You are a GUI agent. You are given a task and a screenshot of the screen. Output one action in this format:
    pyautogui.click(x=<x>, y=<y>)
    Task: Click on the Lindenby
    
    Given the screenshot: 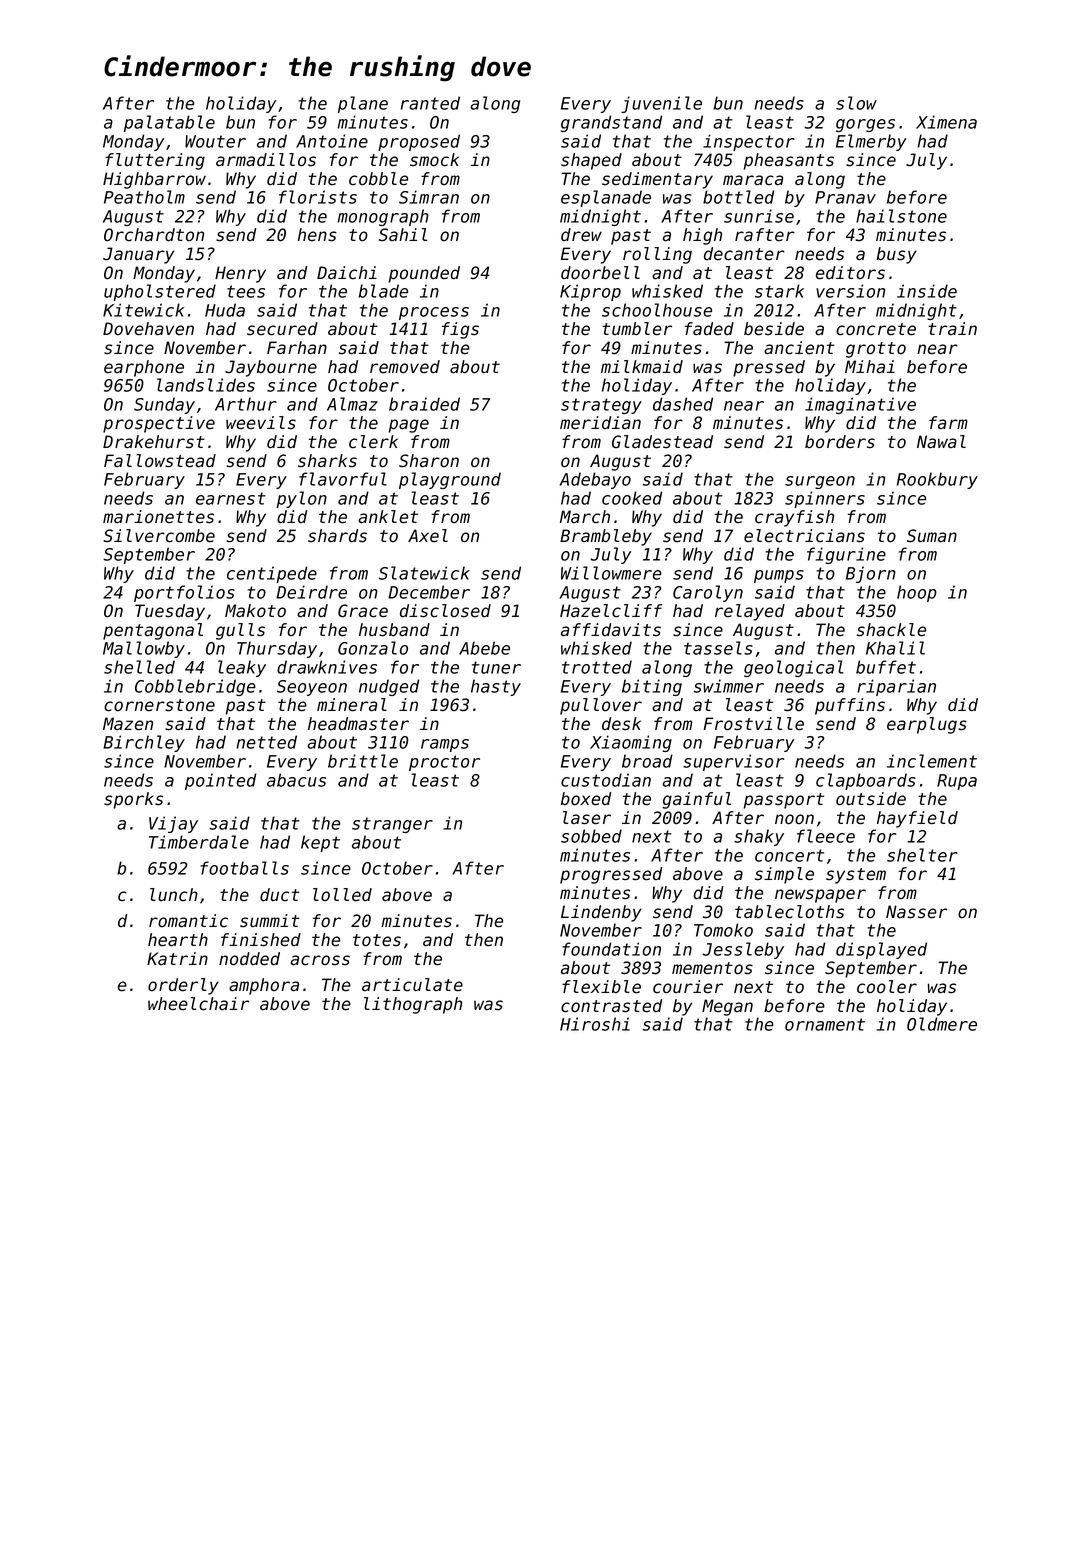 What is the action you would take?
    pyautogui.click(x=601, y=913)
